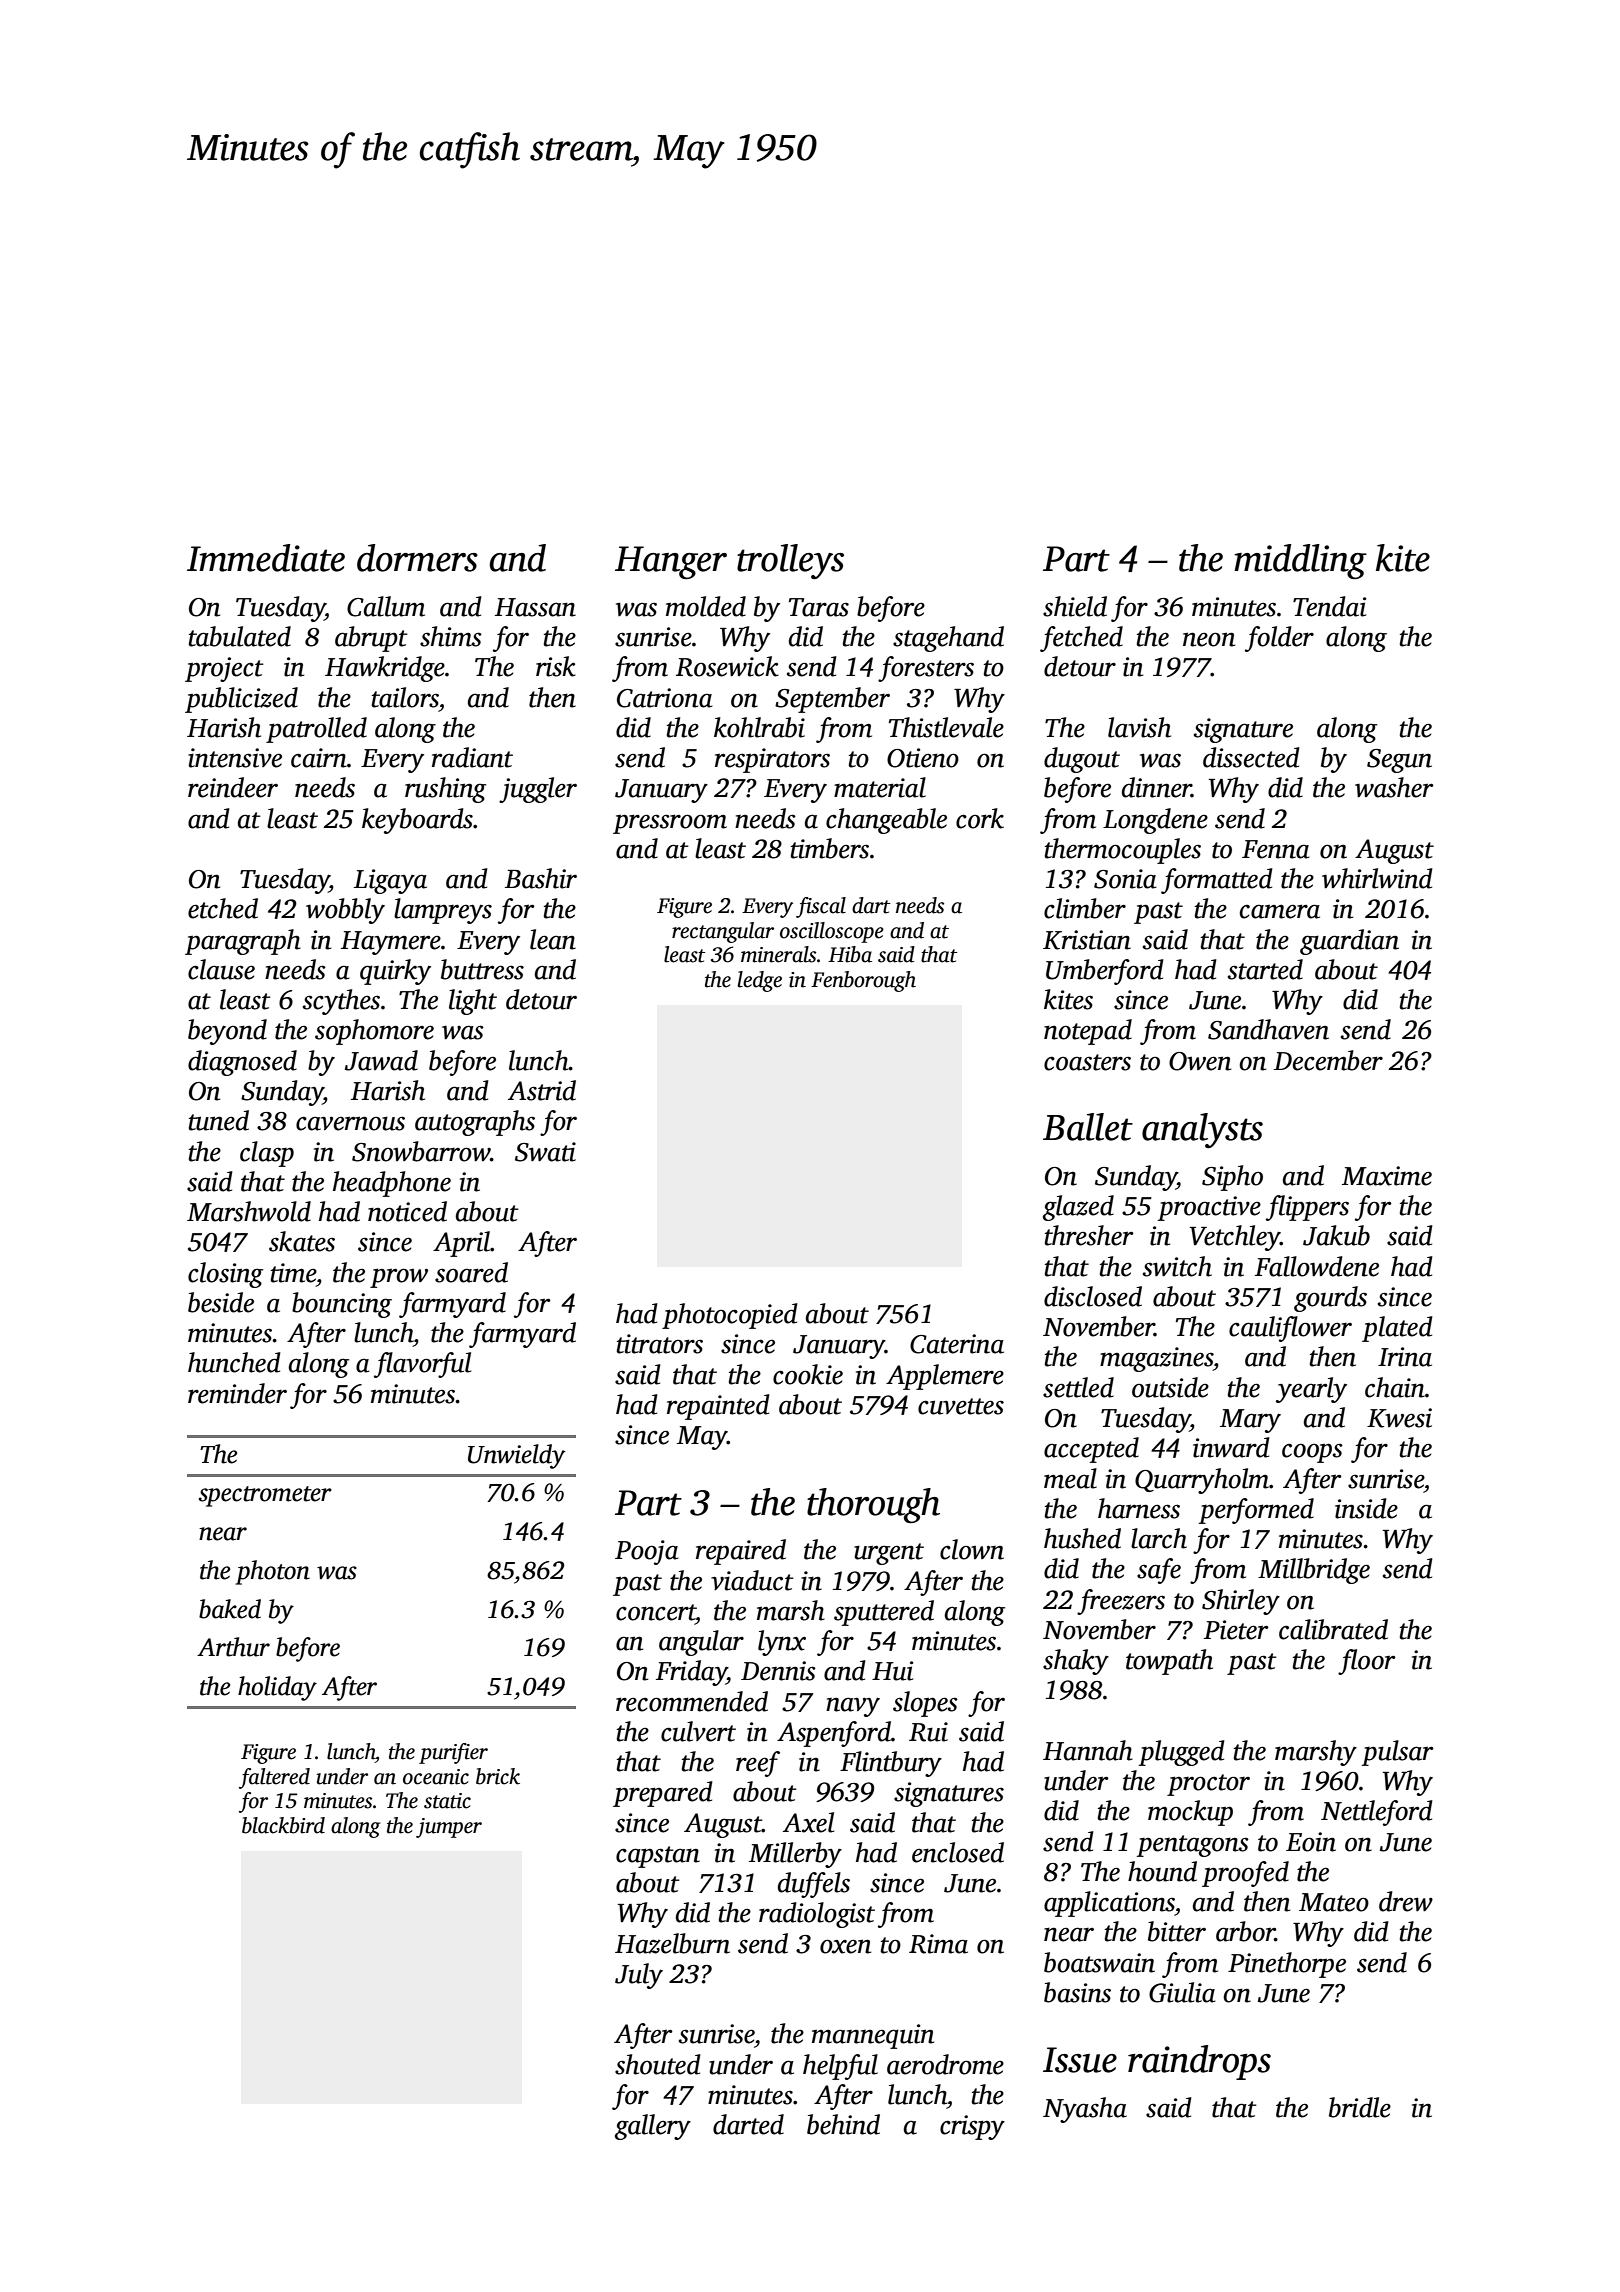 The image size is (1620, 2292). I want to click on faltered, so click(274, 1778).
